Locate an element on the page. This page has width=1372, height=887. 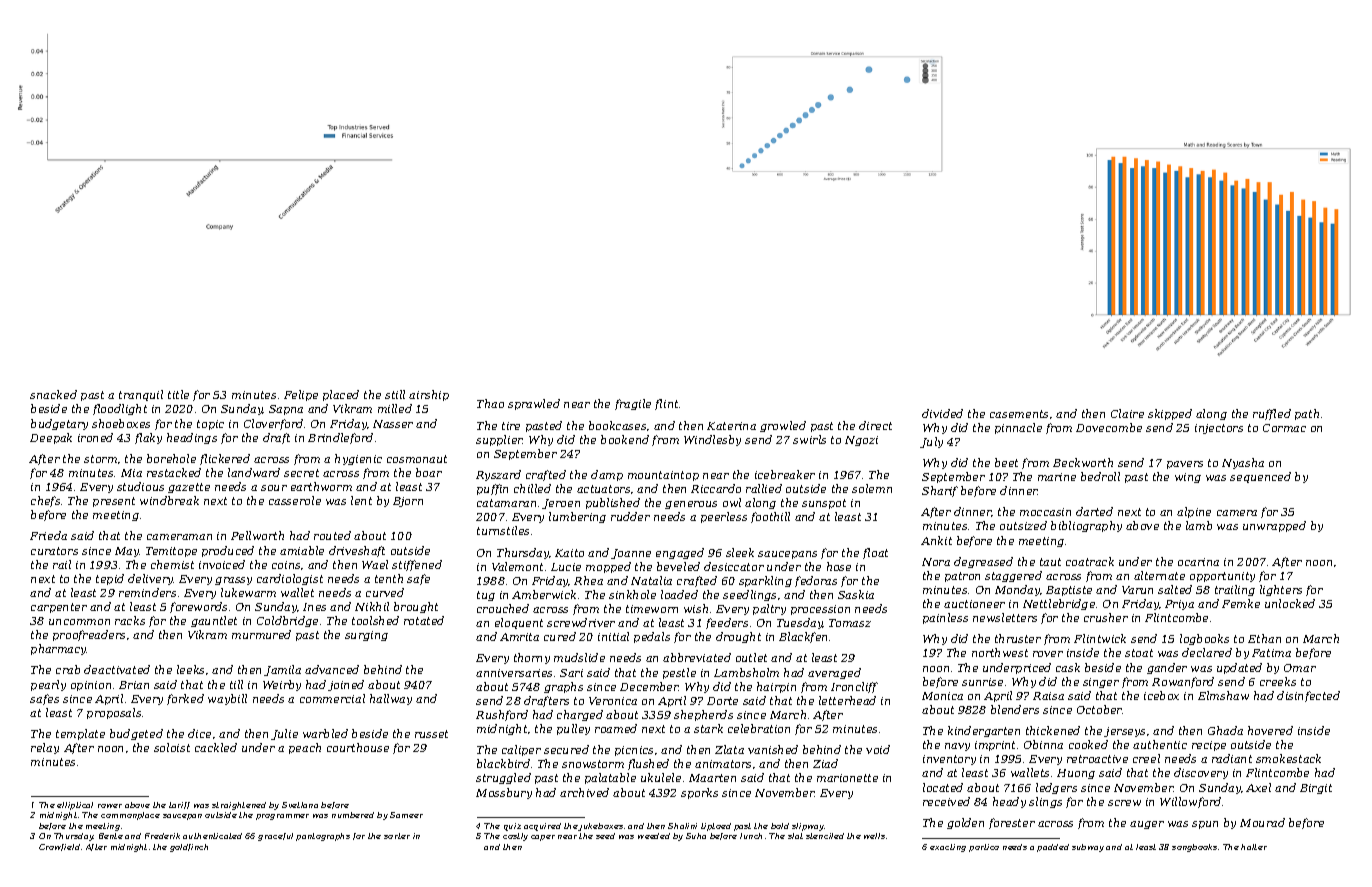
Crowfield is located at coordinates (59, 847).
